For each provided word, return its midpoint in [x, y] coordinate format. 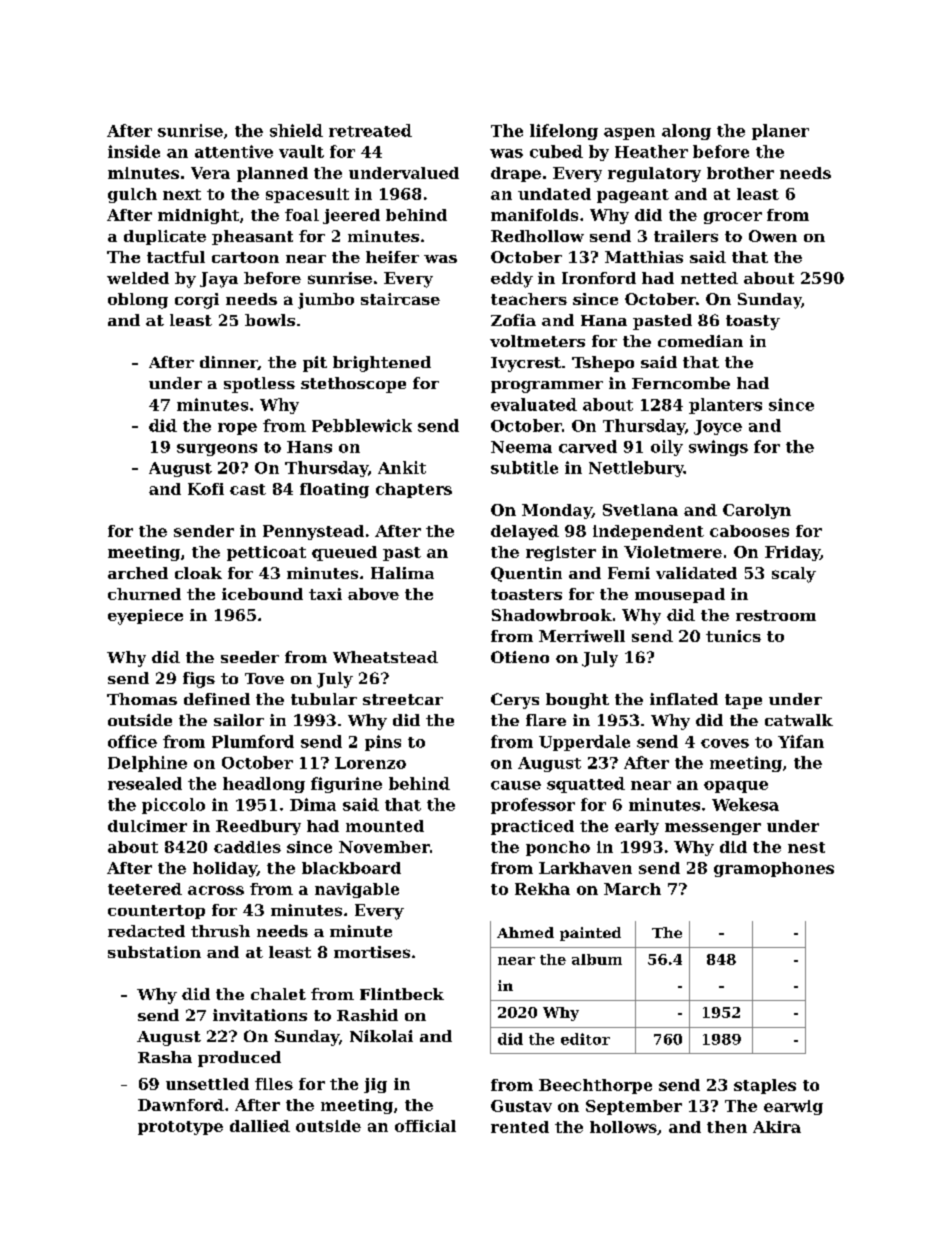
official [425, 1126]
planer [780, 132]
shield [296, 130]
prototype [180, 1128]
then [727, 1127]
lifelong [564, 132]
